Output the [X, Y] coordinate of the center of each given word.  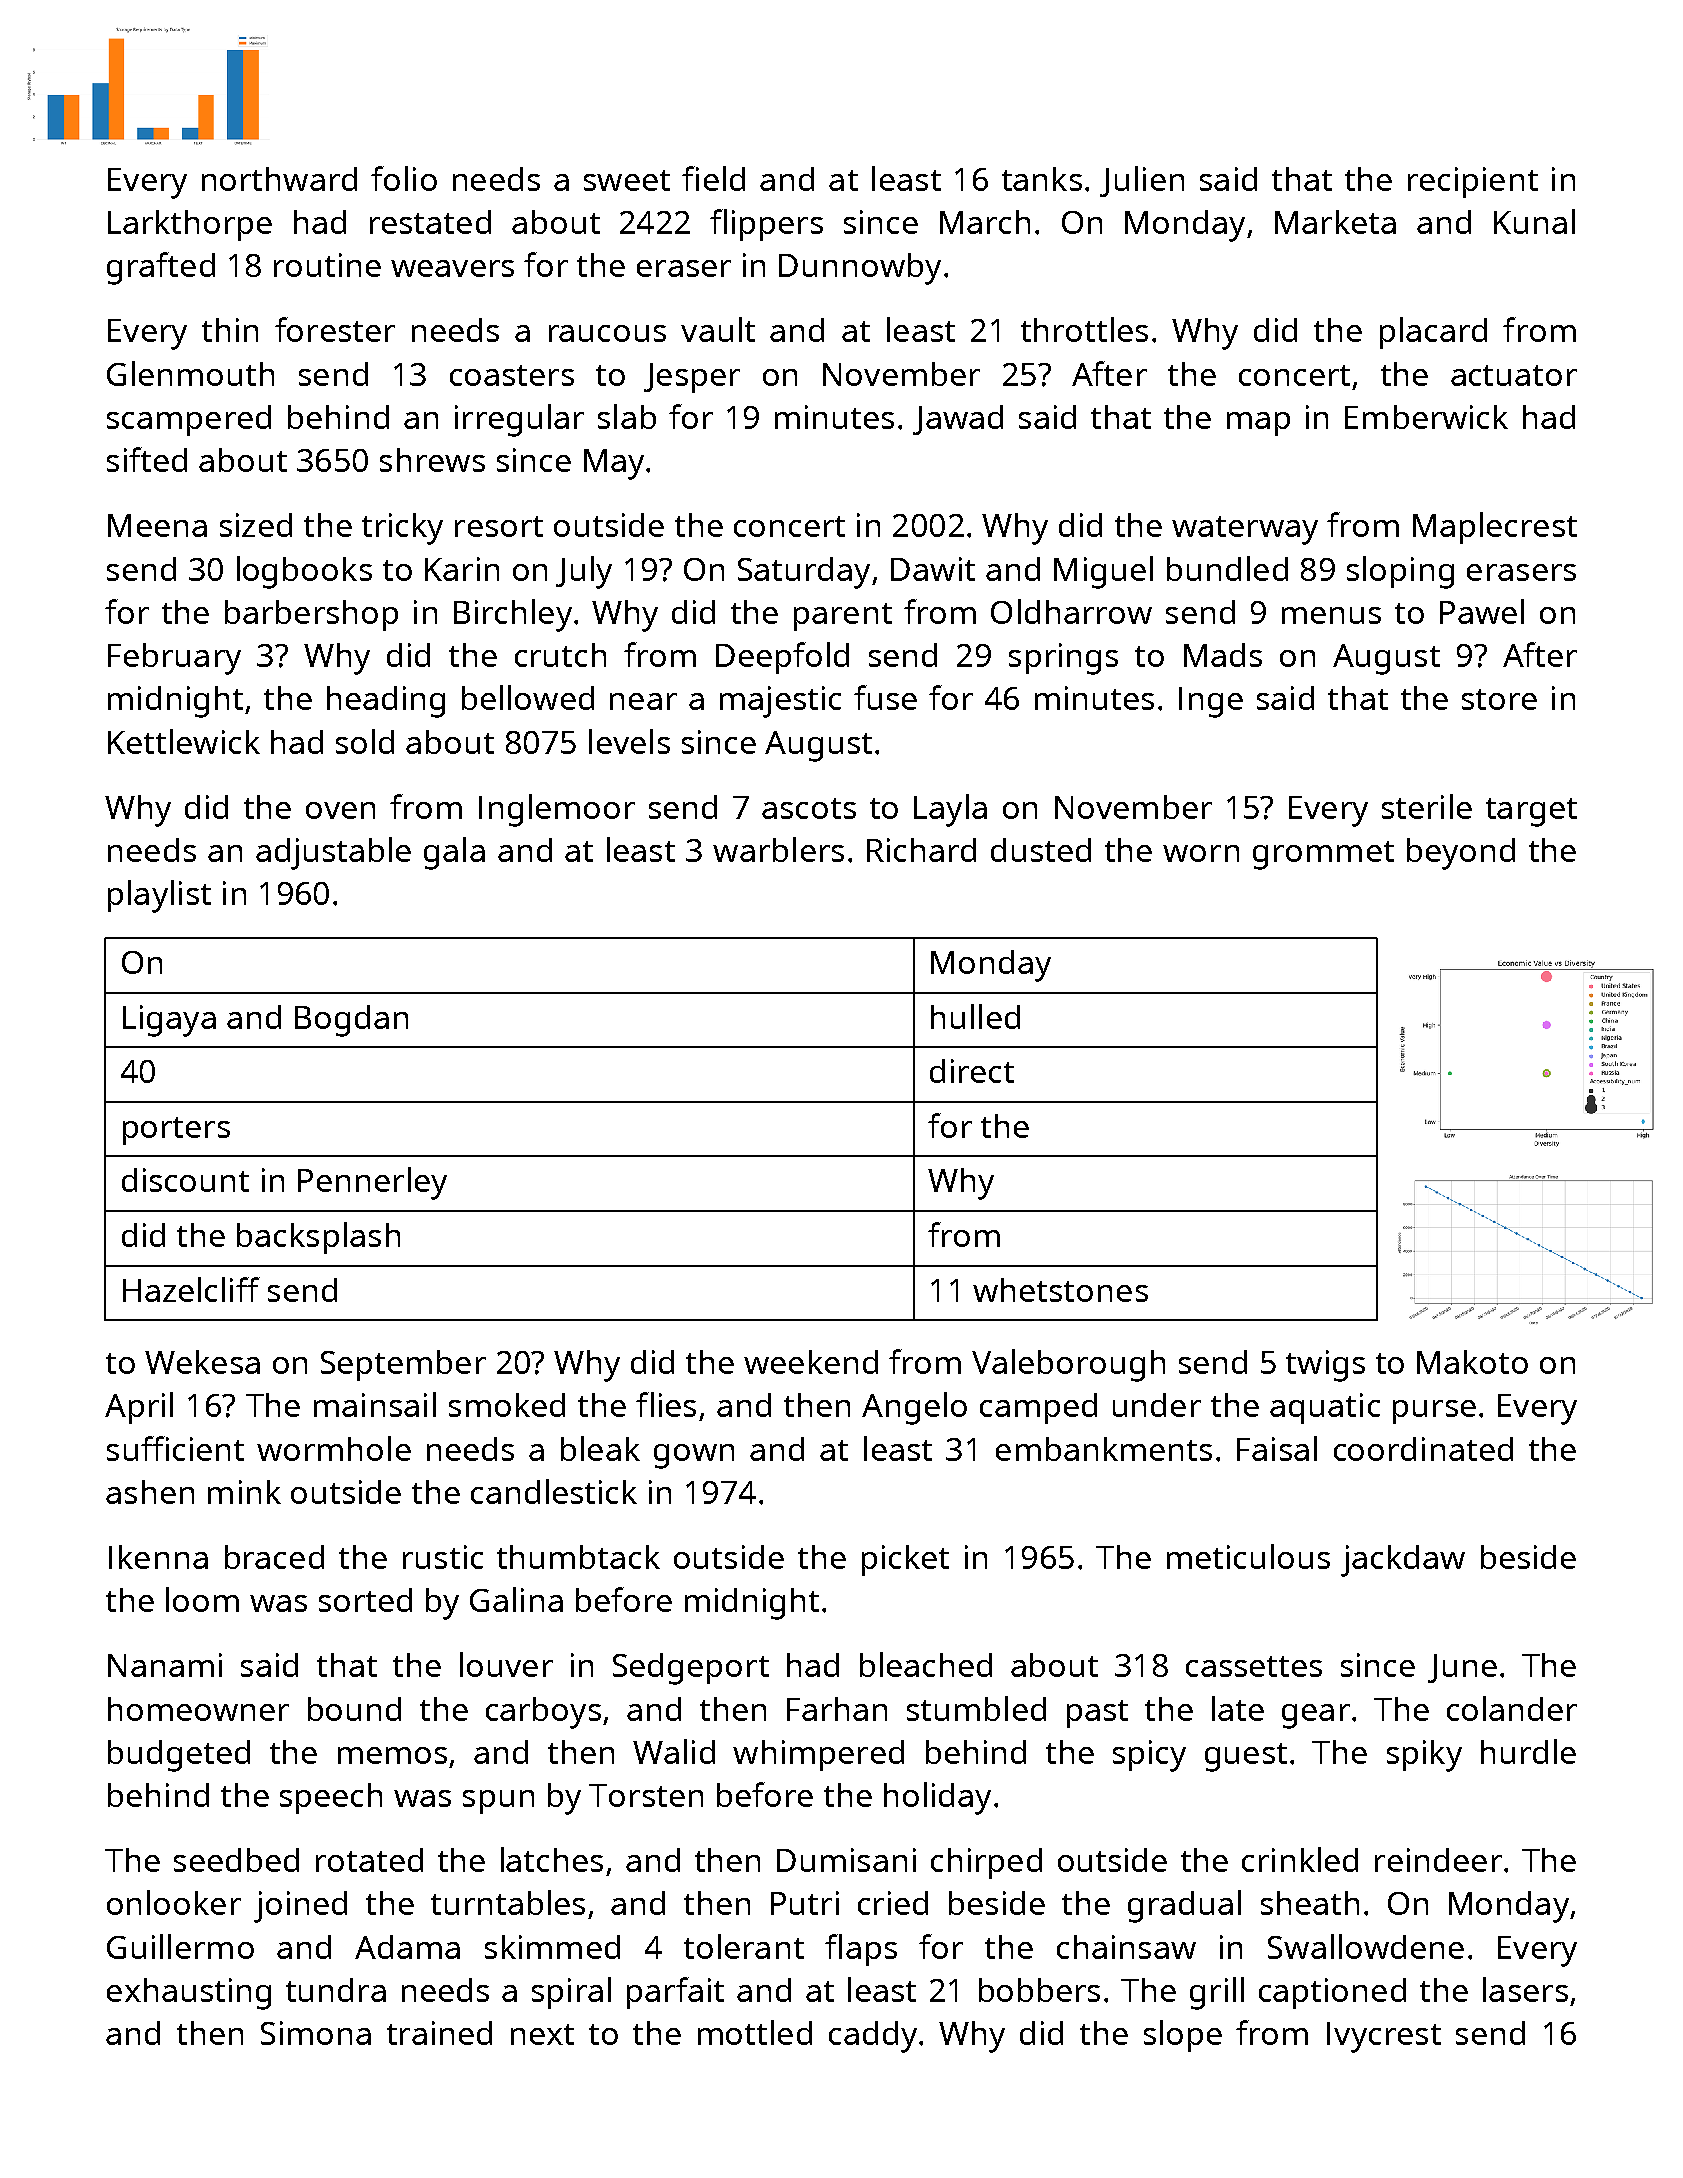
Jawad [958, 420]
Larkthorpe [190, 225]
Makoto [1472, 1362]
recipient [1473, 182]
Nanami [165, 1665]
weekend [811, 1362]
